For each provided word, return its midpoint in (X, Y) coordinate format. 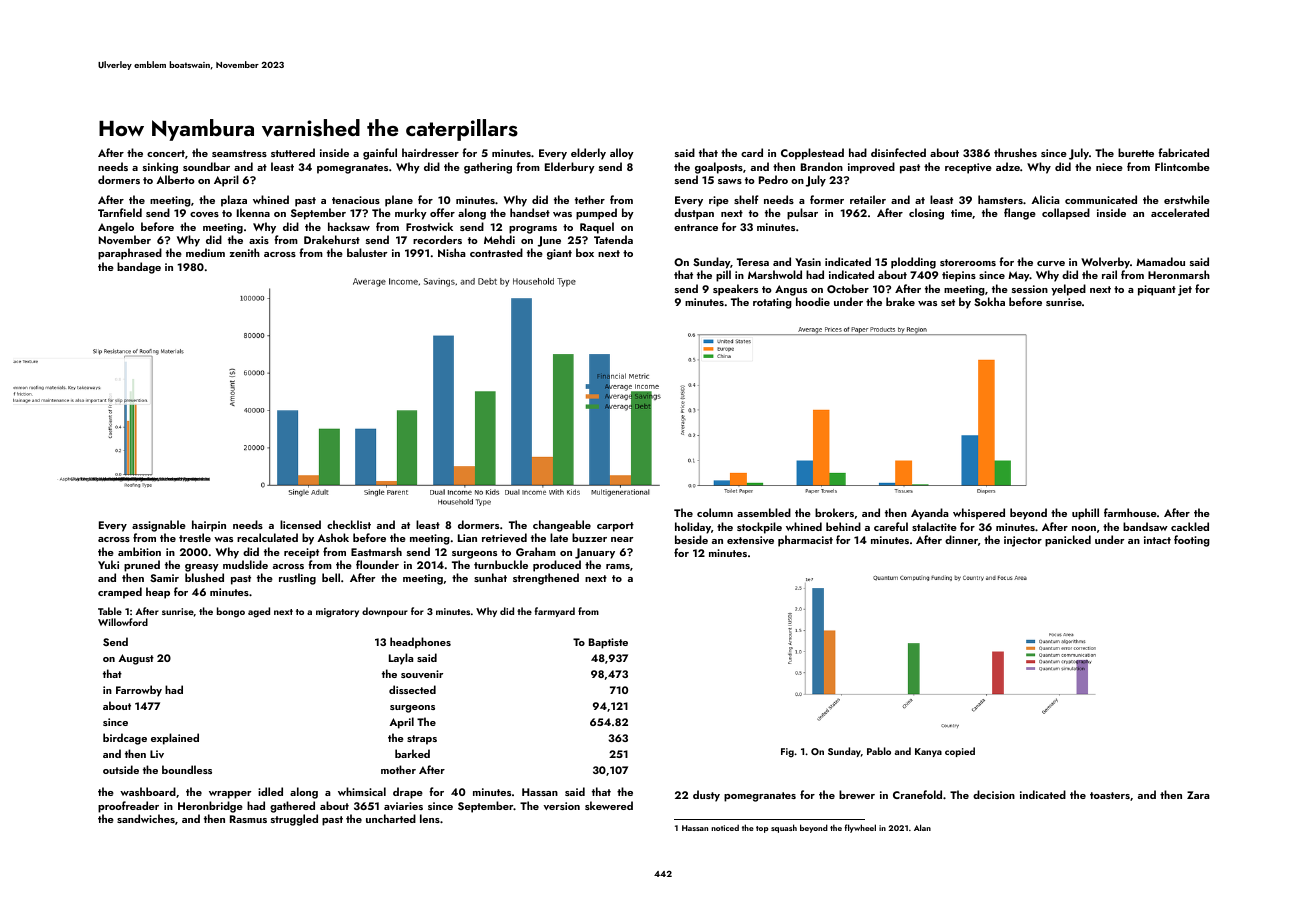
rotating (772, 303)
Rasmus (248, 819)
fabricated (1183, 152)
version (561, 806)
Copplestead (812, 154)
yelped (1068, 290)
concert (166, 153)
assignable (159, 526)
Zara (1198, 795)
